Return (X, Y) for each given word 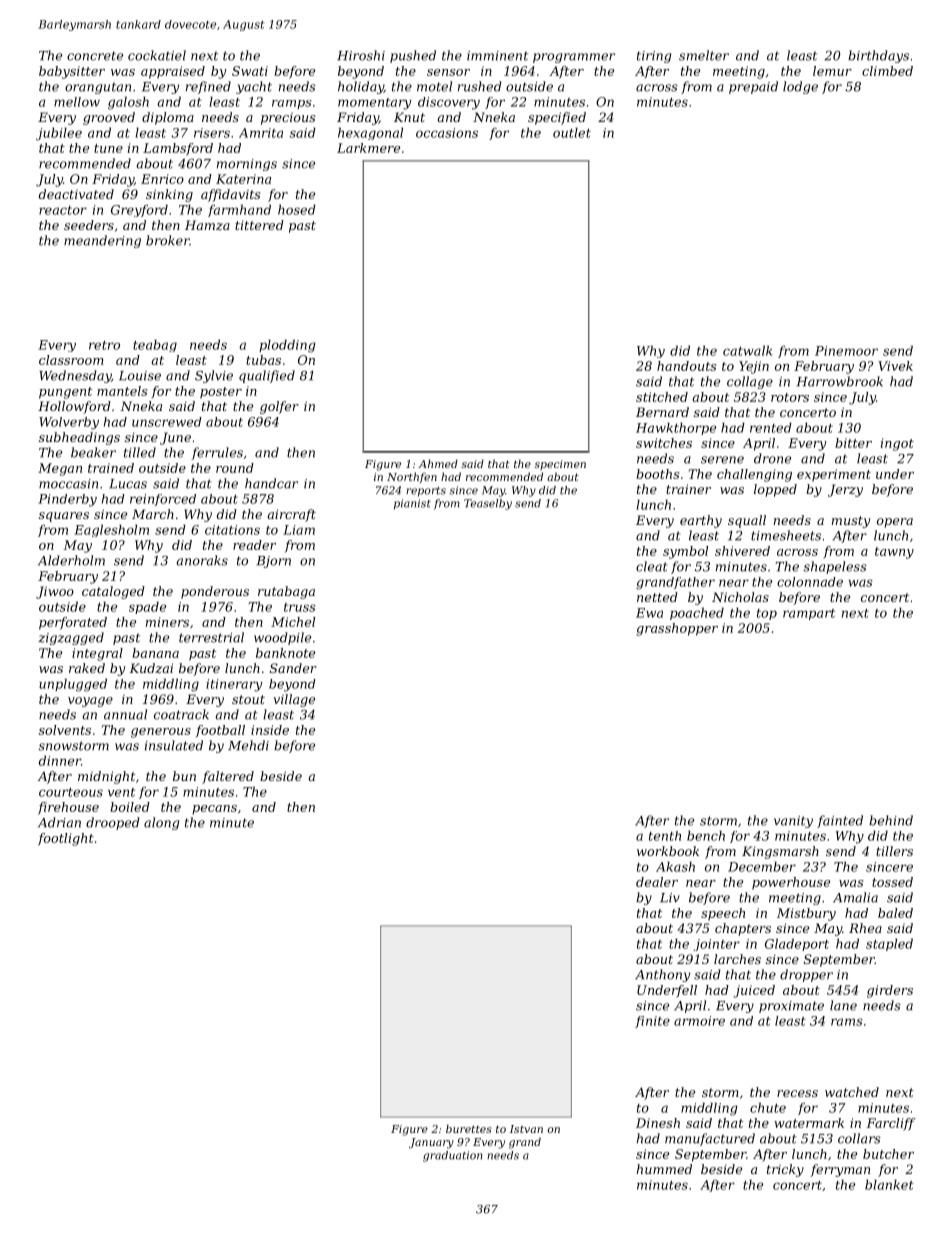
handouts (686, 366)
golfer (279, 407)
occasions (447, 133)
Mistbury (806, 914)
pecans (214, 810)
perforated (73, 623)
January (431, 1143)
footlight (66, 839)
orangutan (98, 88)
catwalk (747, 350)
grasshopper (677, 629)
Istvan (526, 1129)
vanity (793, 822)
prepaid (753, 87)
